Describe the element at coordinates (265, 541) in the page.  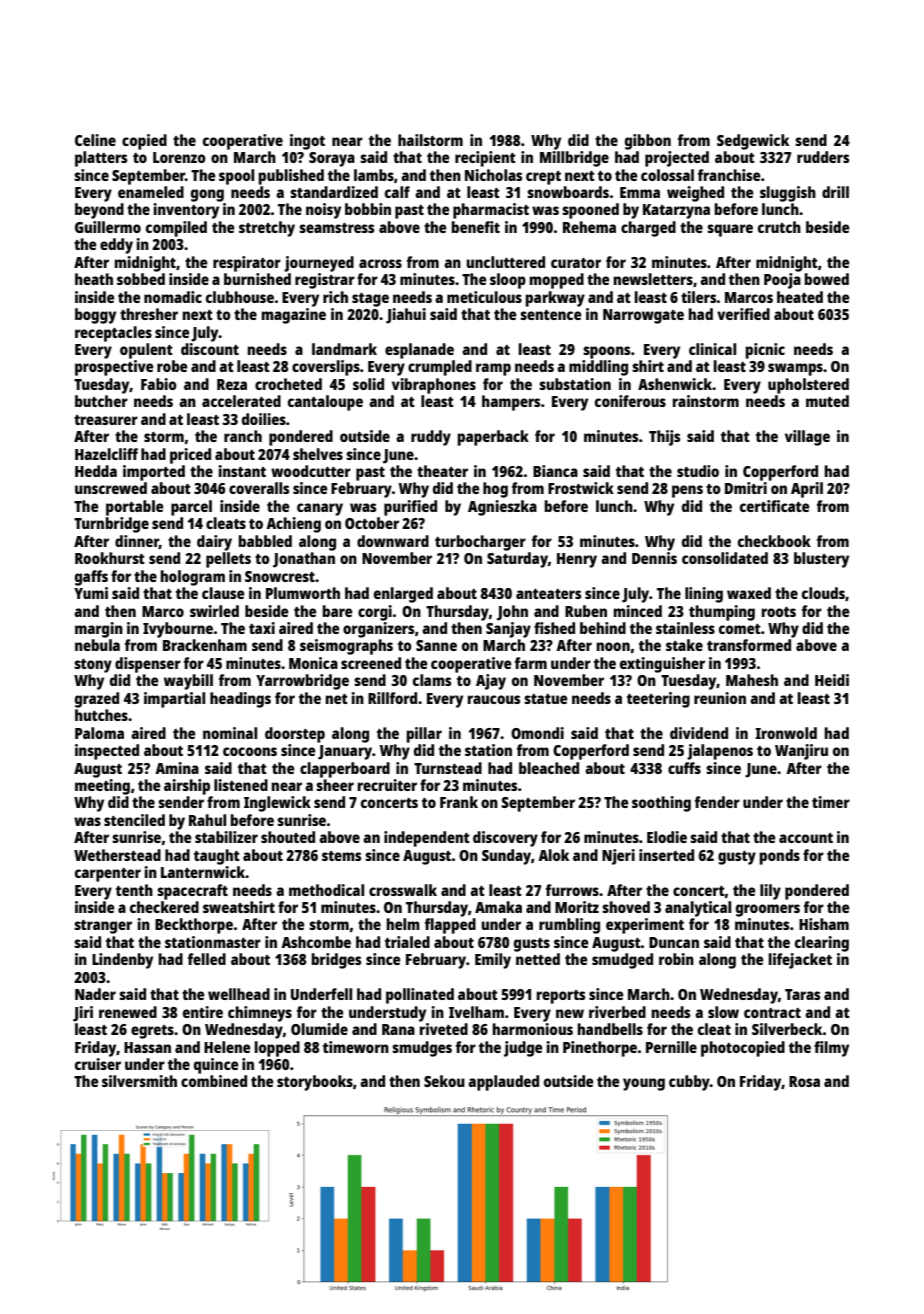
I see `babbled` at that location.
